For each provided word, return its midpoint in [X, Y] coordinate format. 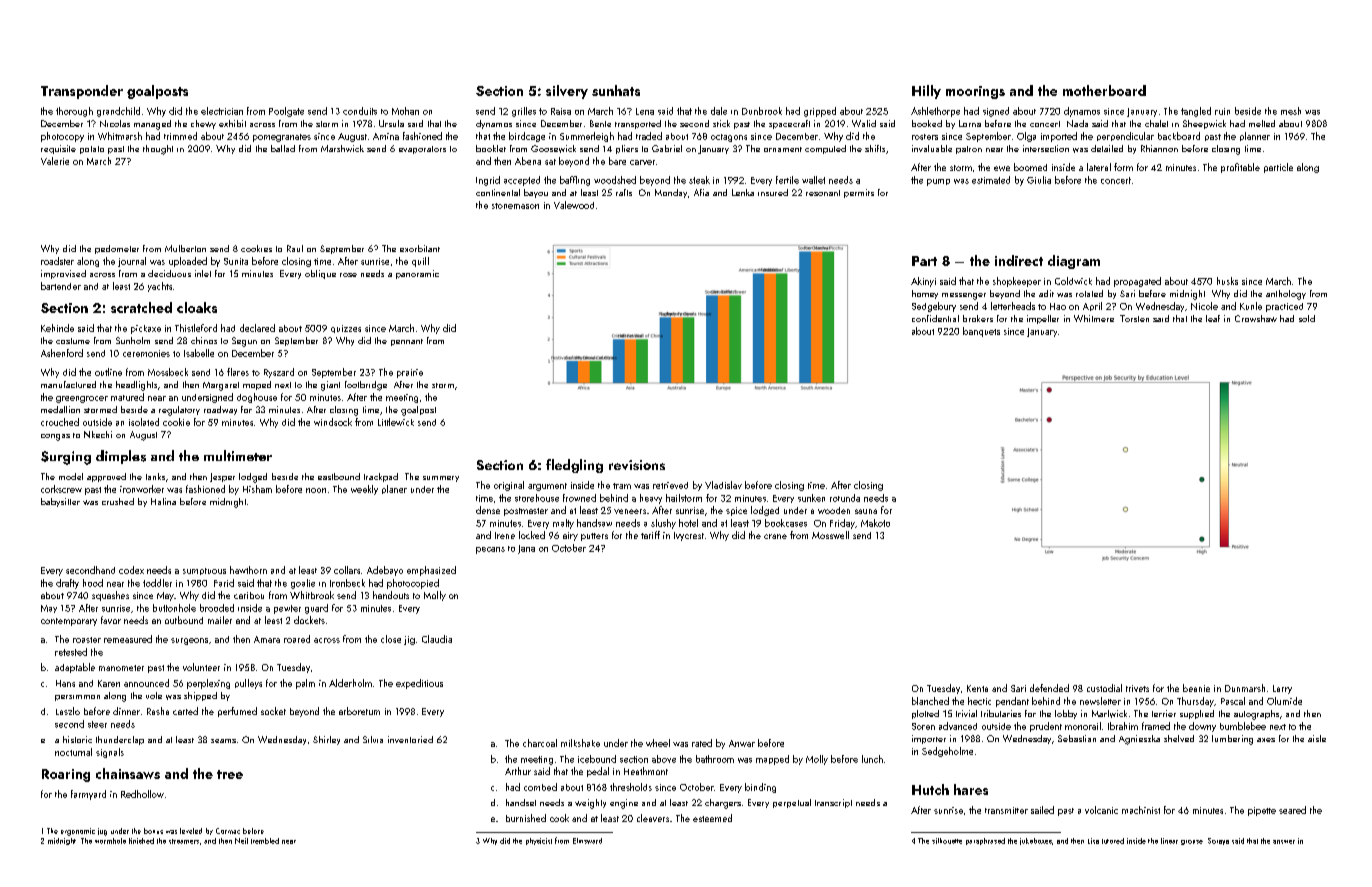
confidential [935, 318]
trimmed [180, 136]
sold [1307, 318]
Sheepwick [1204, 124]
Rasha [158, 711]
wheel [658, 743]
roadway [220, 410]
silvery [567, 92]
